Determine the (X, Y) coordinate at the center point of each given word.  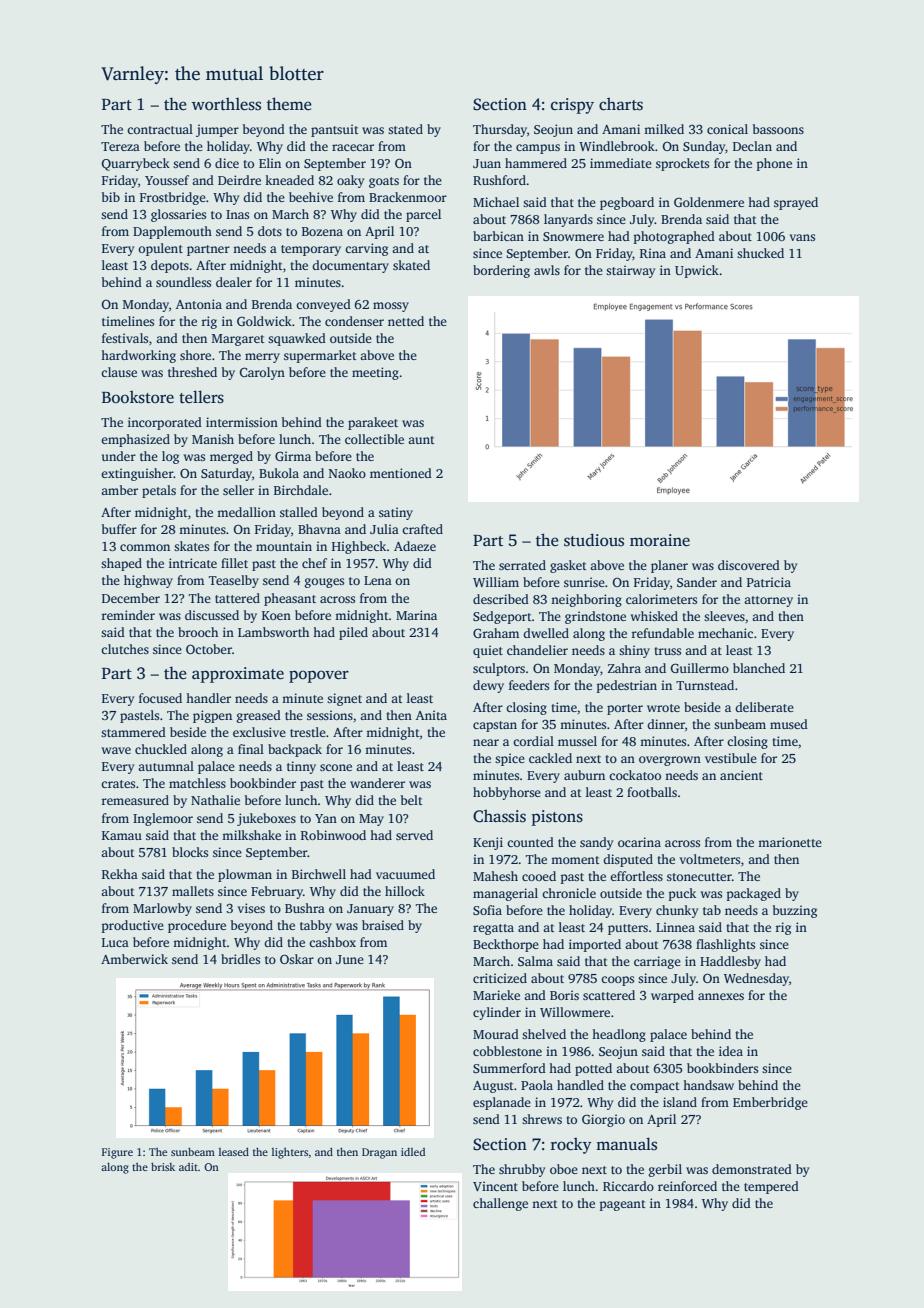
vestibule (731, 758)
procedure (197, 926)
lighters (290, 1153)
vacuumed (405, 874)
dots (270, 231)
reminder (128, 615)
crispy (572, 106)
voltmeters (710, 859)
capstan (495, 726)
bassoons (778, 129)
